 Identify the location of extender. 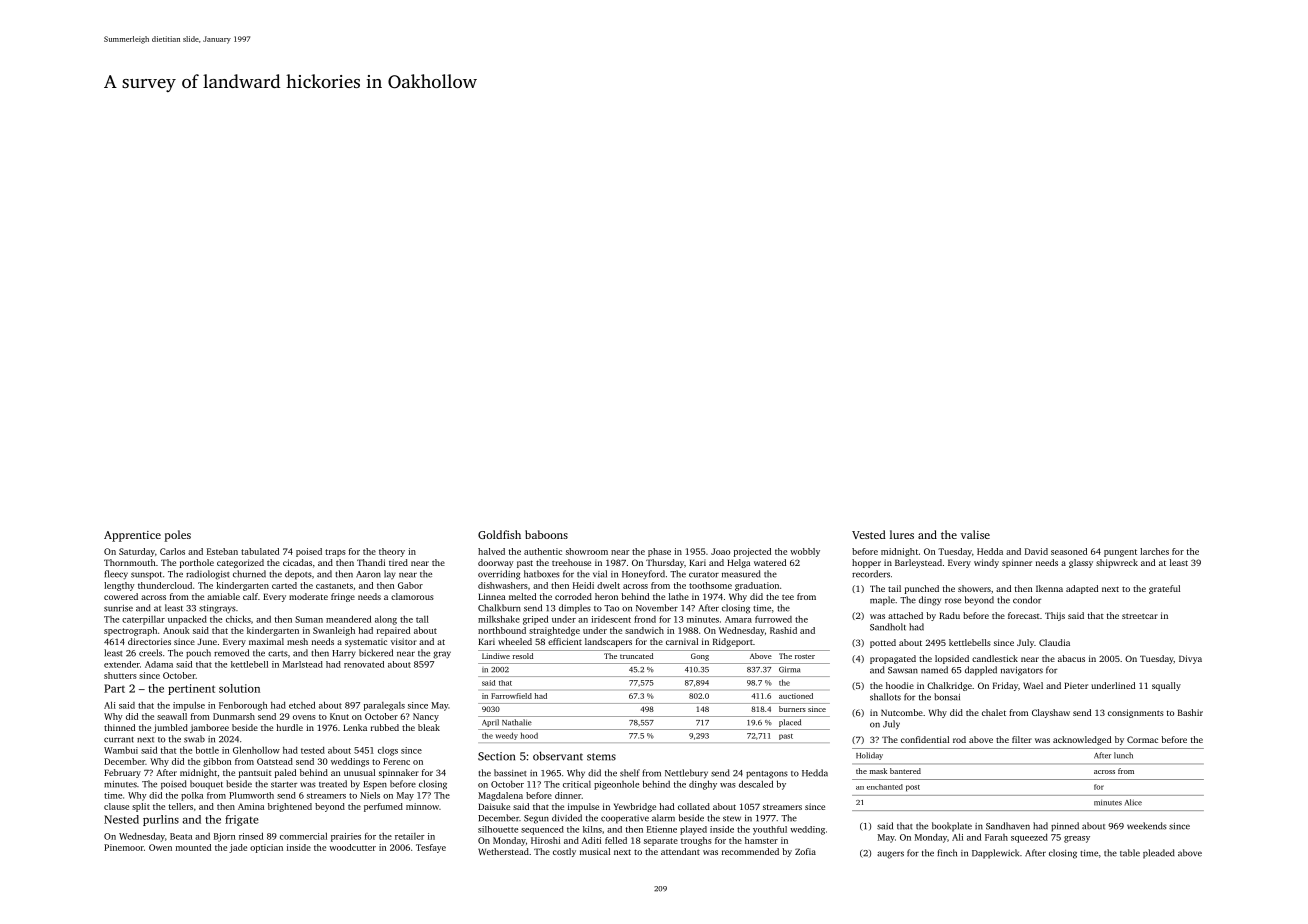
(122, 664).
